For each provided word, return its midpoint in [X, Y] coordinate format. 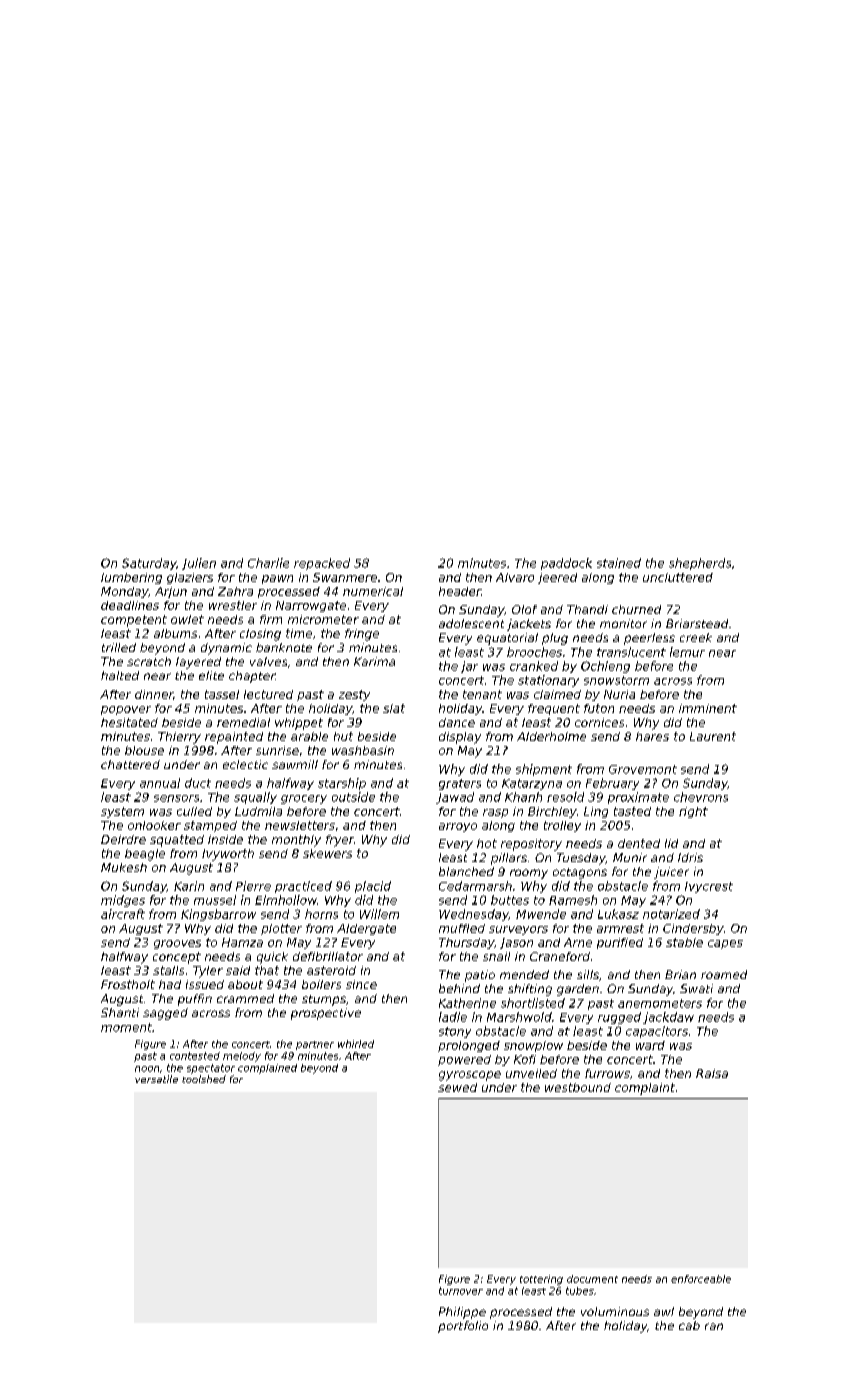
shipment [544, 770]
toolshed [204, 1079]
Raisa [712, 1073]
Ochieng [605, 667]
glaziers [190, 578]
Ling [596, 812]
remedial [243, 722]
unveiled [531, 1073]
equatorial [507, 639]
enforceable [701, 1279]
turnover [461, 1291]
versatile [156, 1079]
